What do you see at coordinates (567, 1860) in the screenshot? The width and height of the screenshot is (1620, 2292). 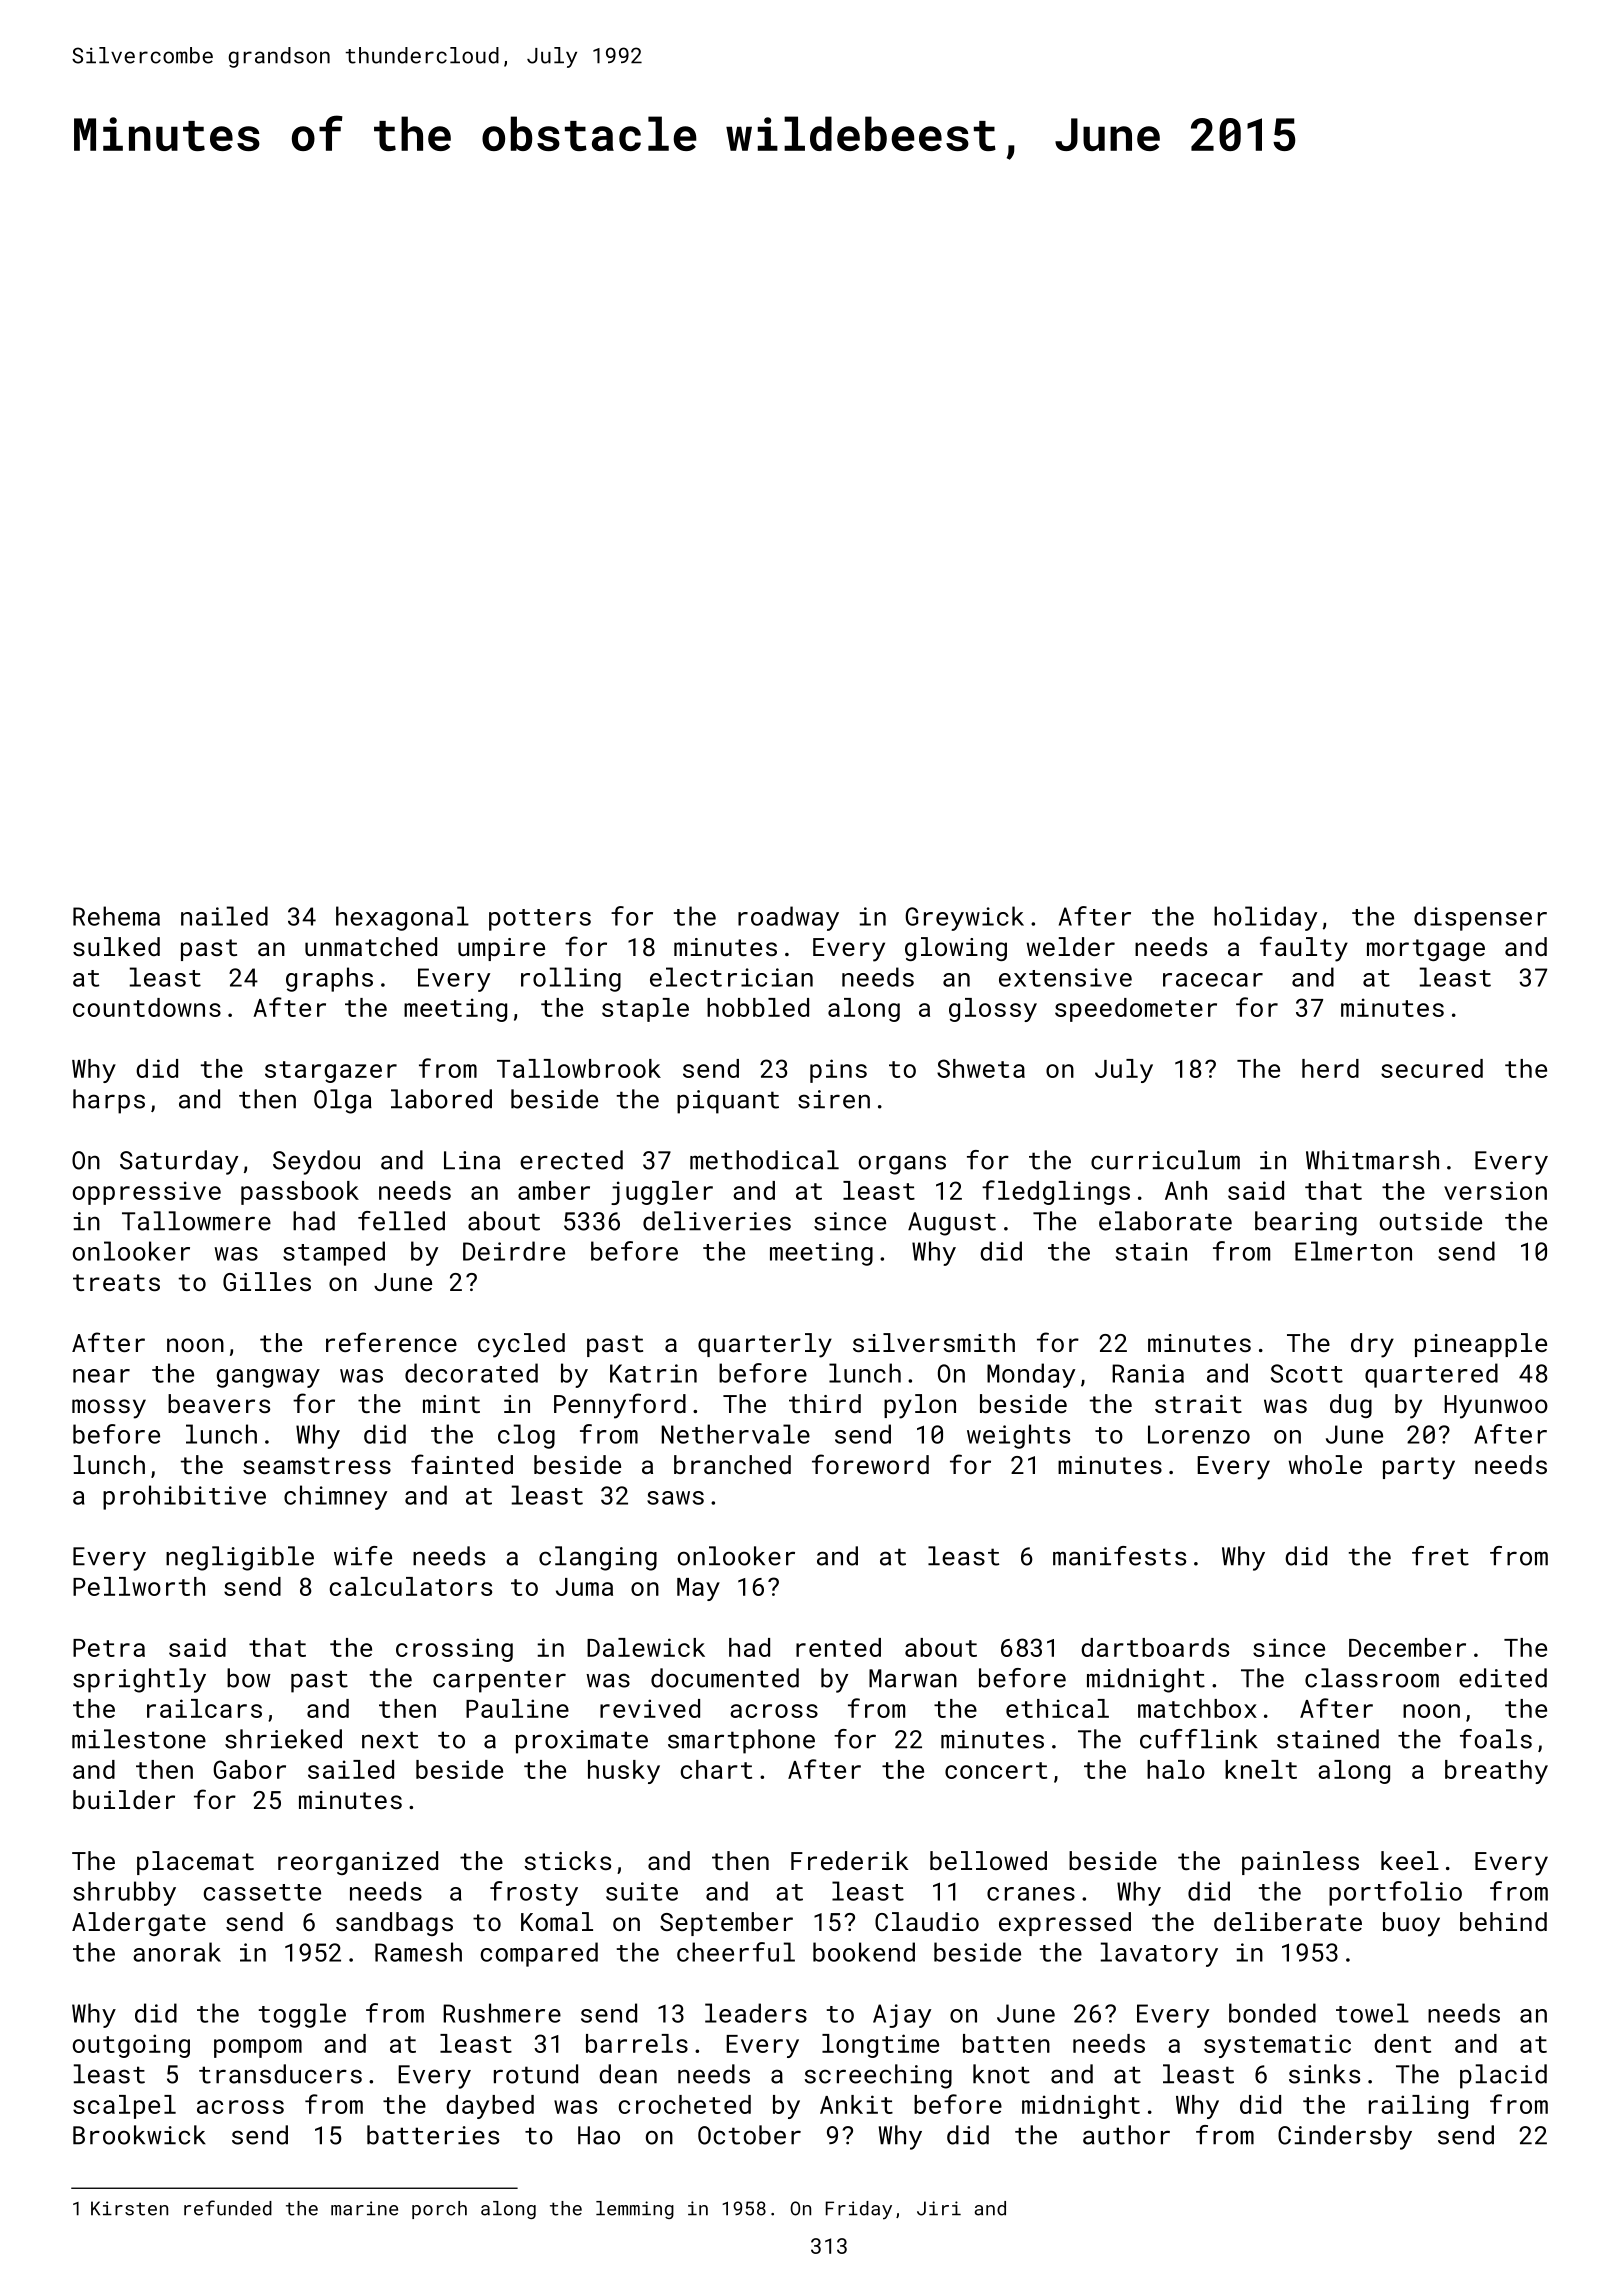 I see `sticks` at bounding box center [567, 1860].
